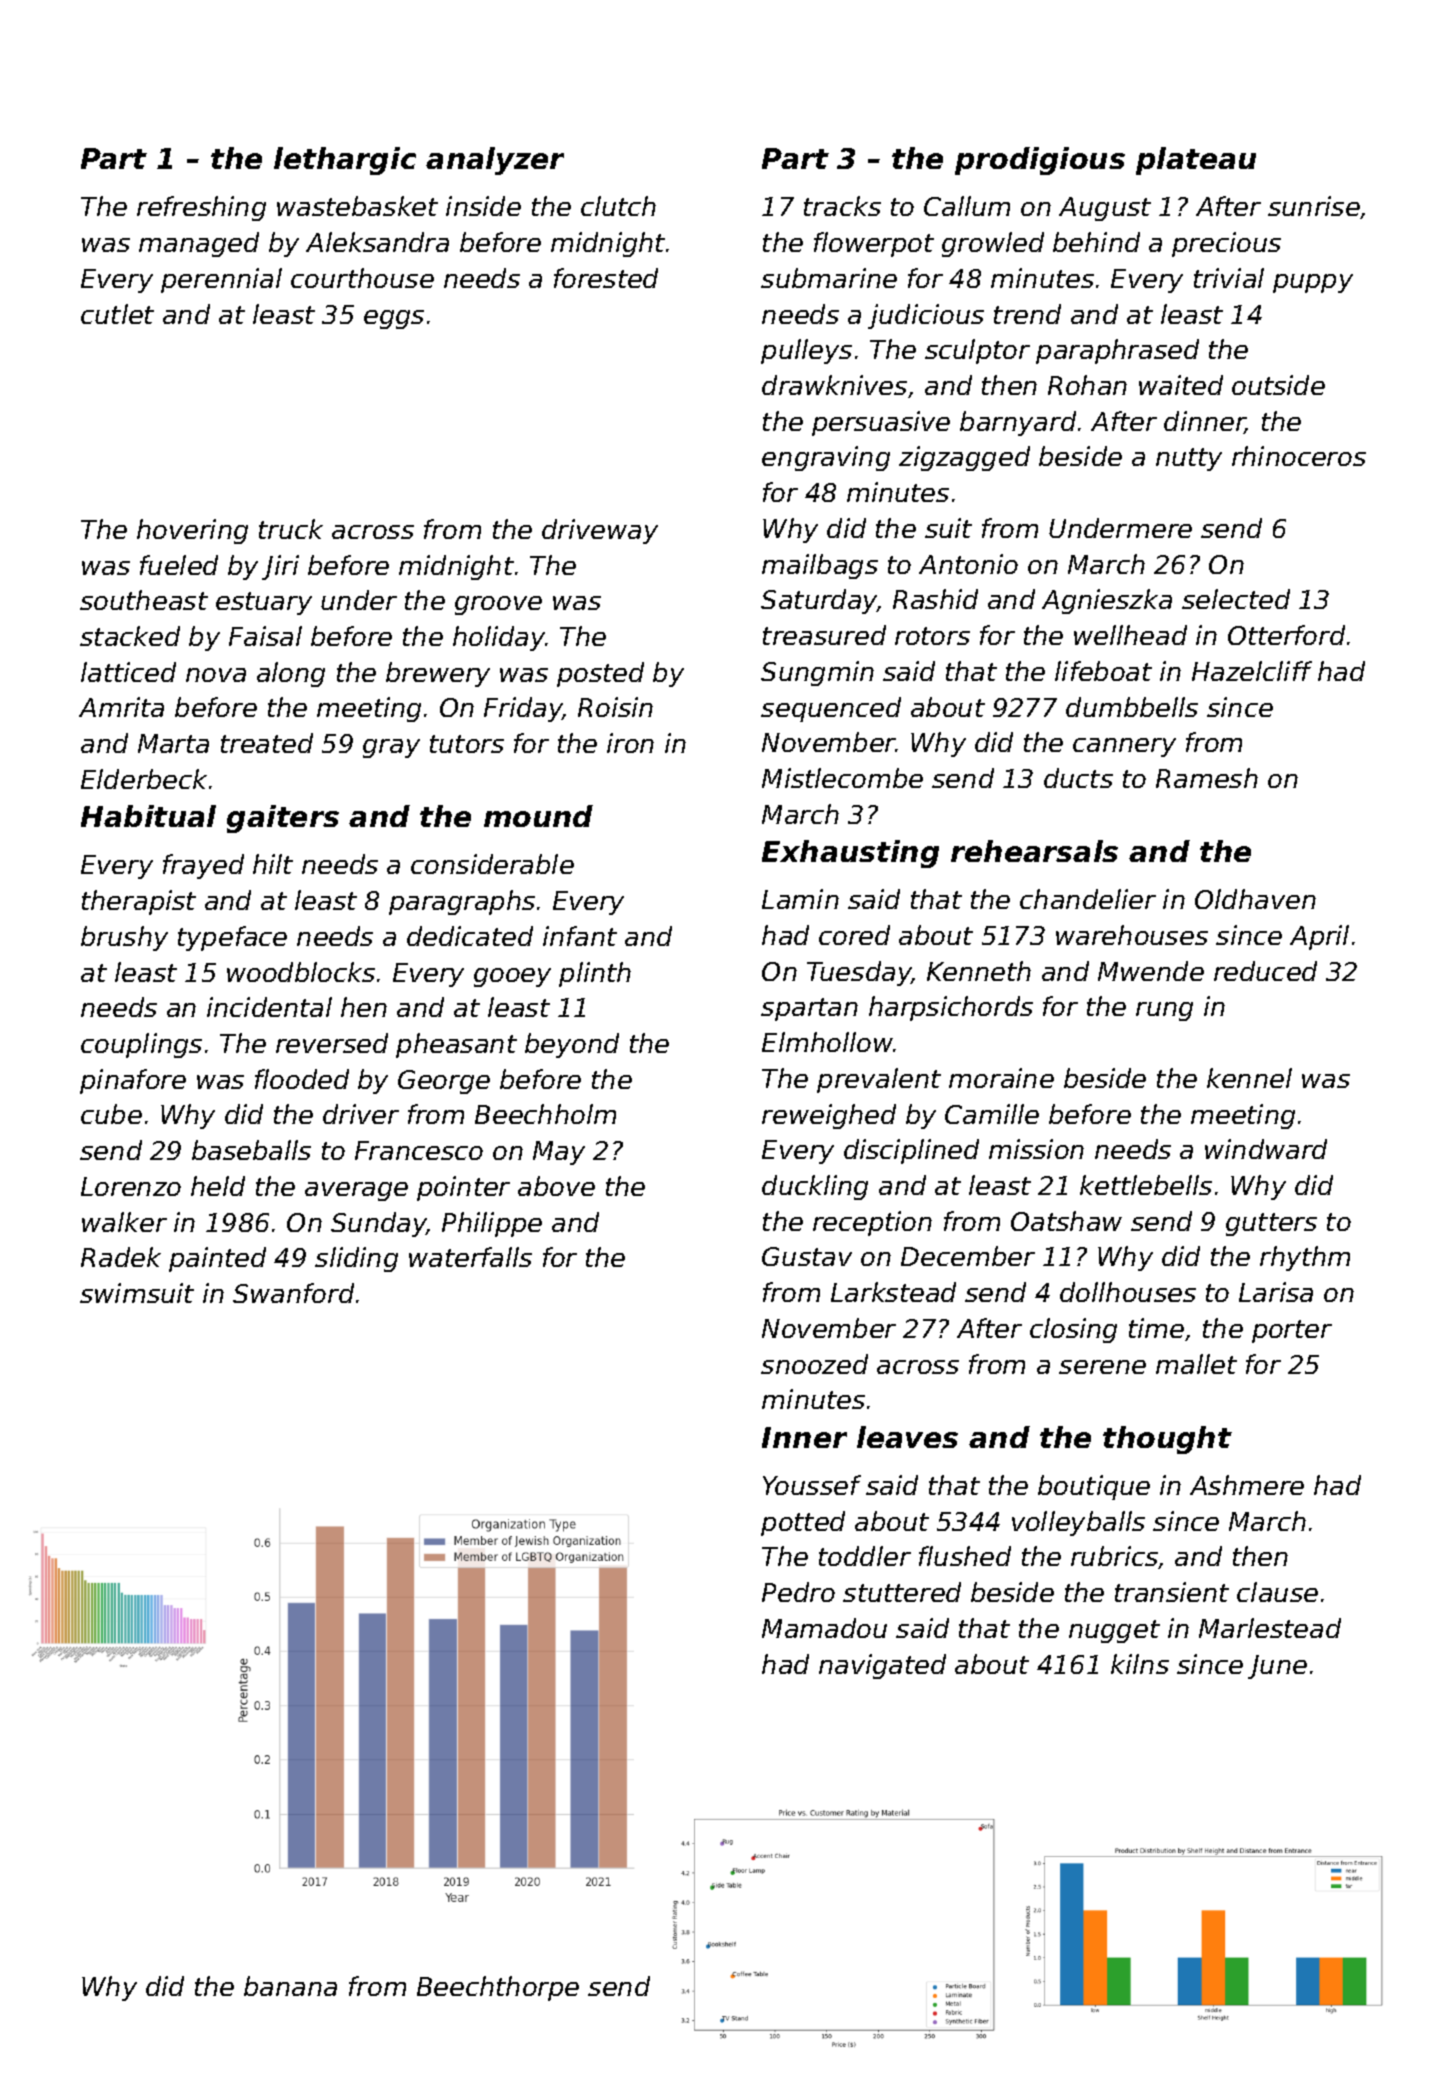  I want to click on waterfalls, so click(470, 1257).
